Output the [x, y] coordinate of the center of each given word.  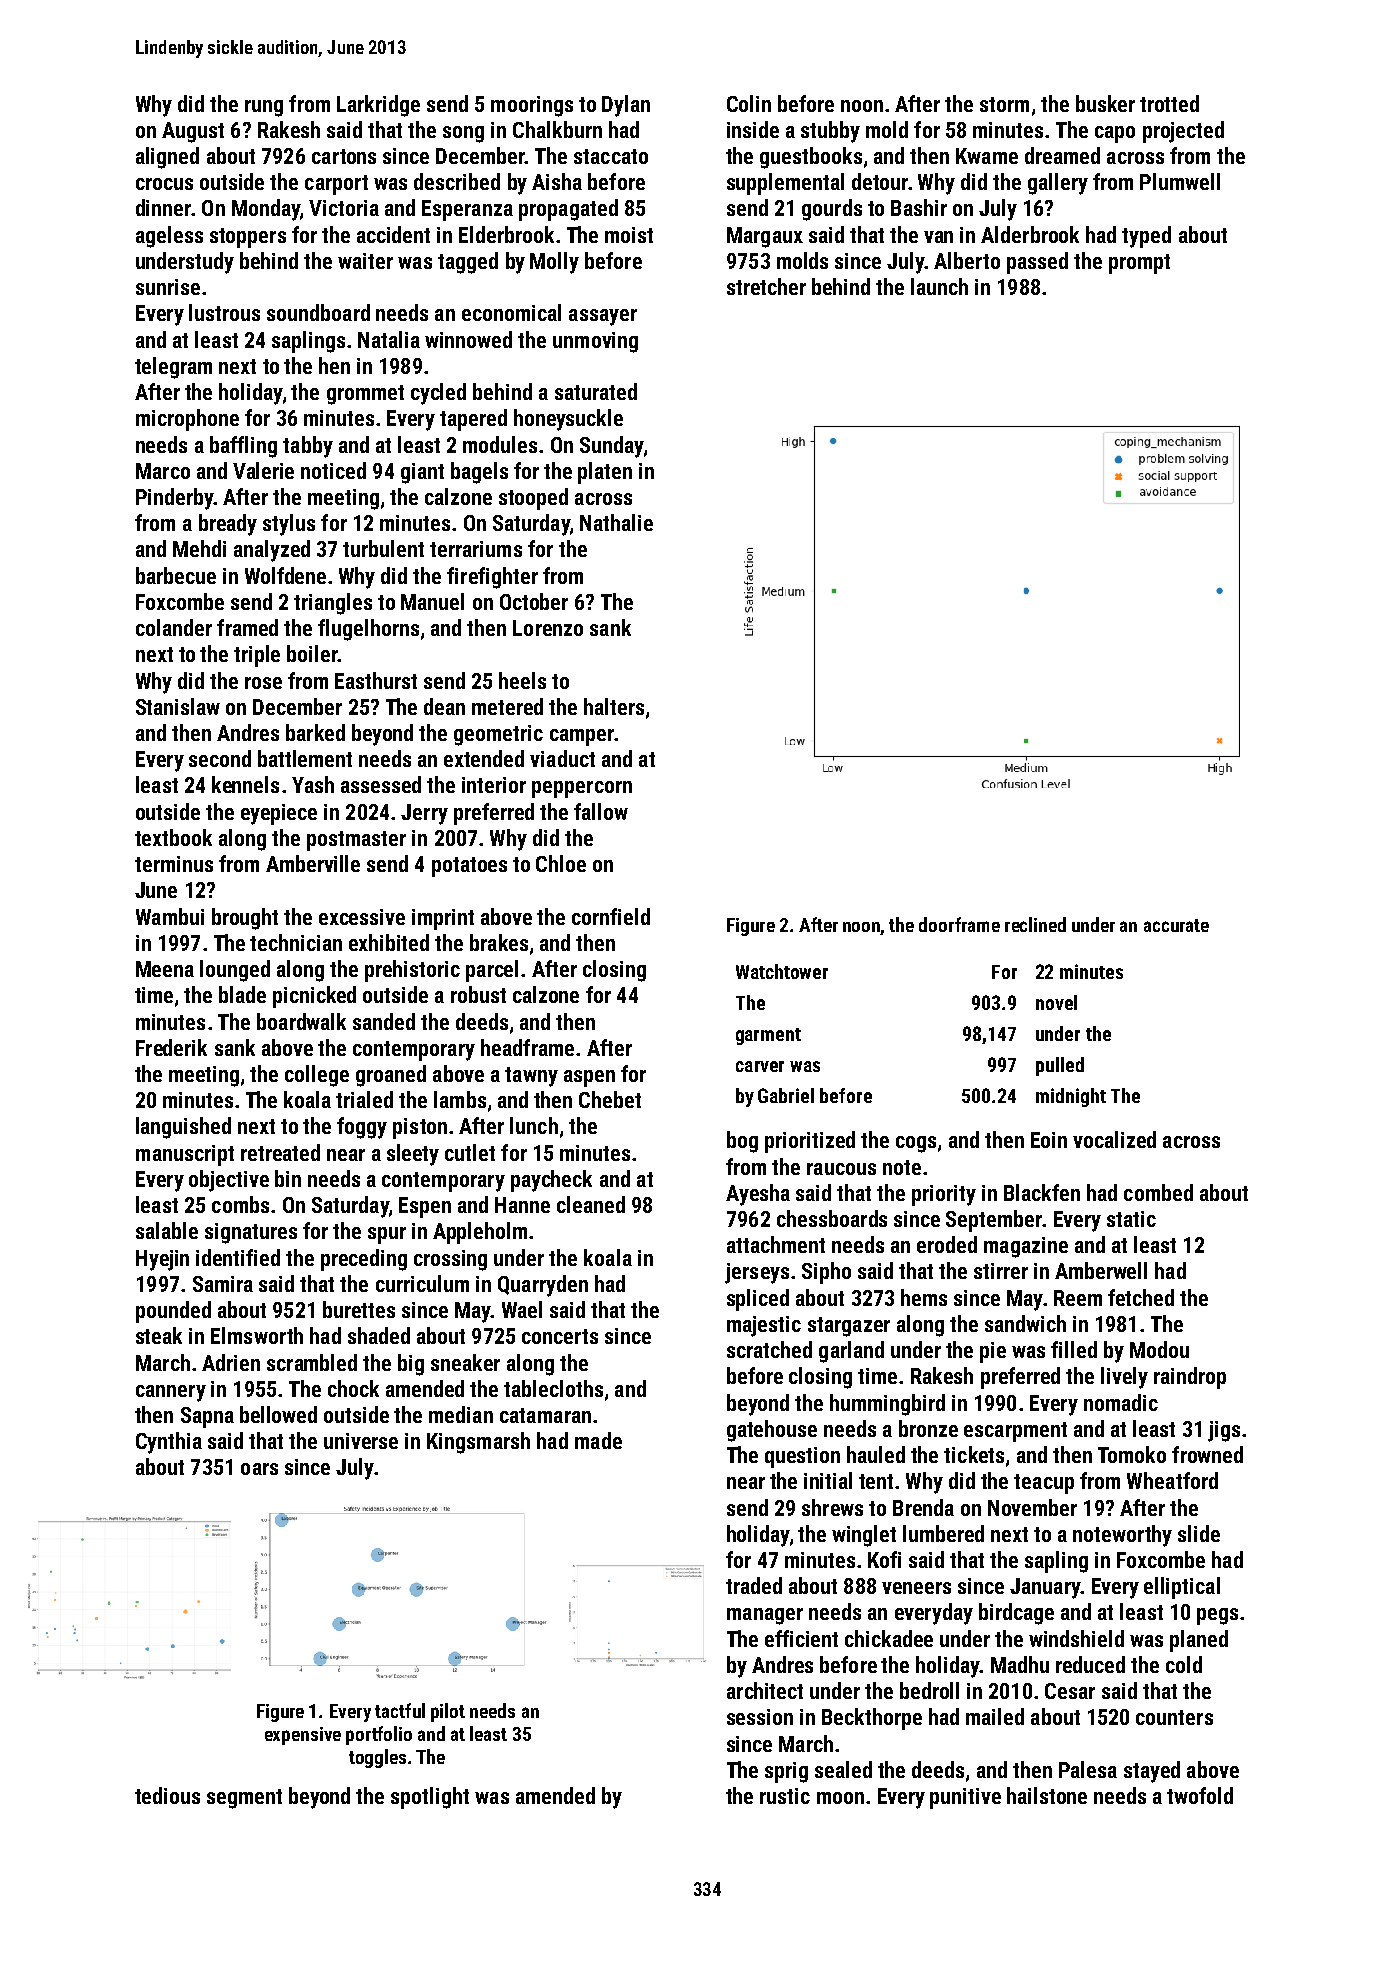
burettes [359, 1309]
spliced [758, 1300]
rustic [785, 1796]
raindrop [1190, 1378]
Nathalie [616, 522]
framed [247, 627]
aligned [167, 158]
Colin [749, 103]
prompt [1139, 264]
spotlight [430, 1798]
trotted [1169, 103]
